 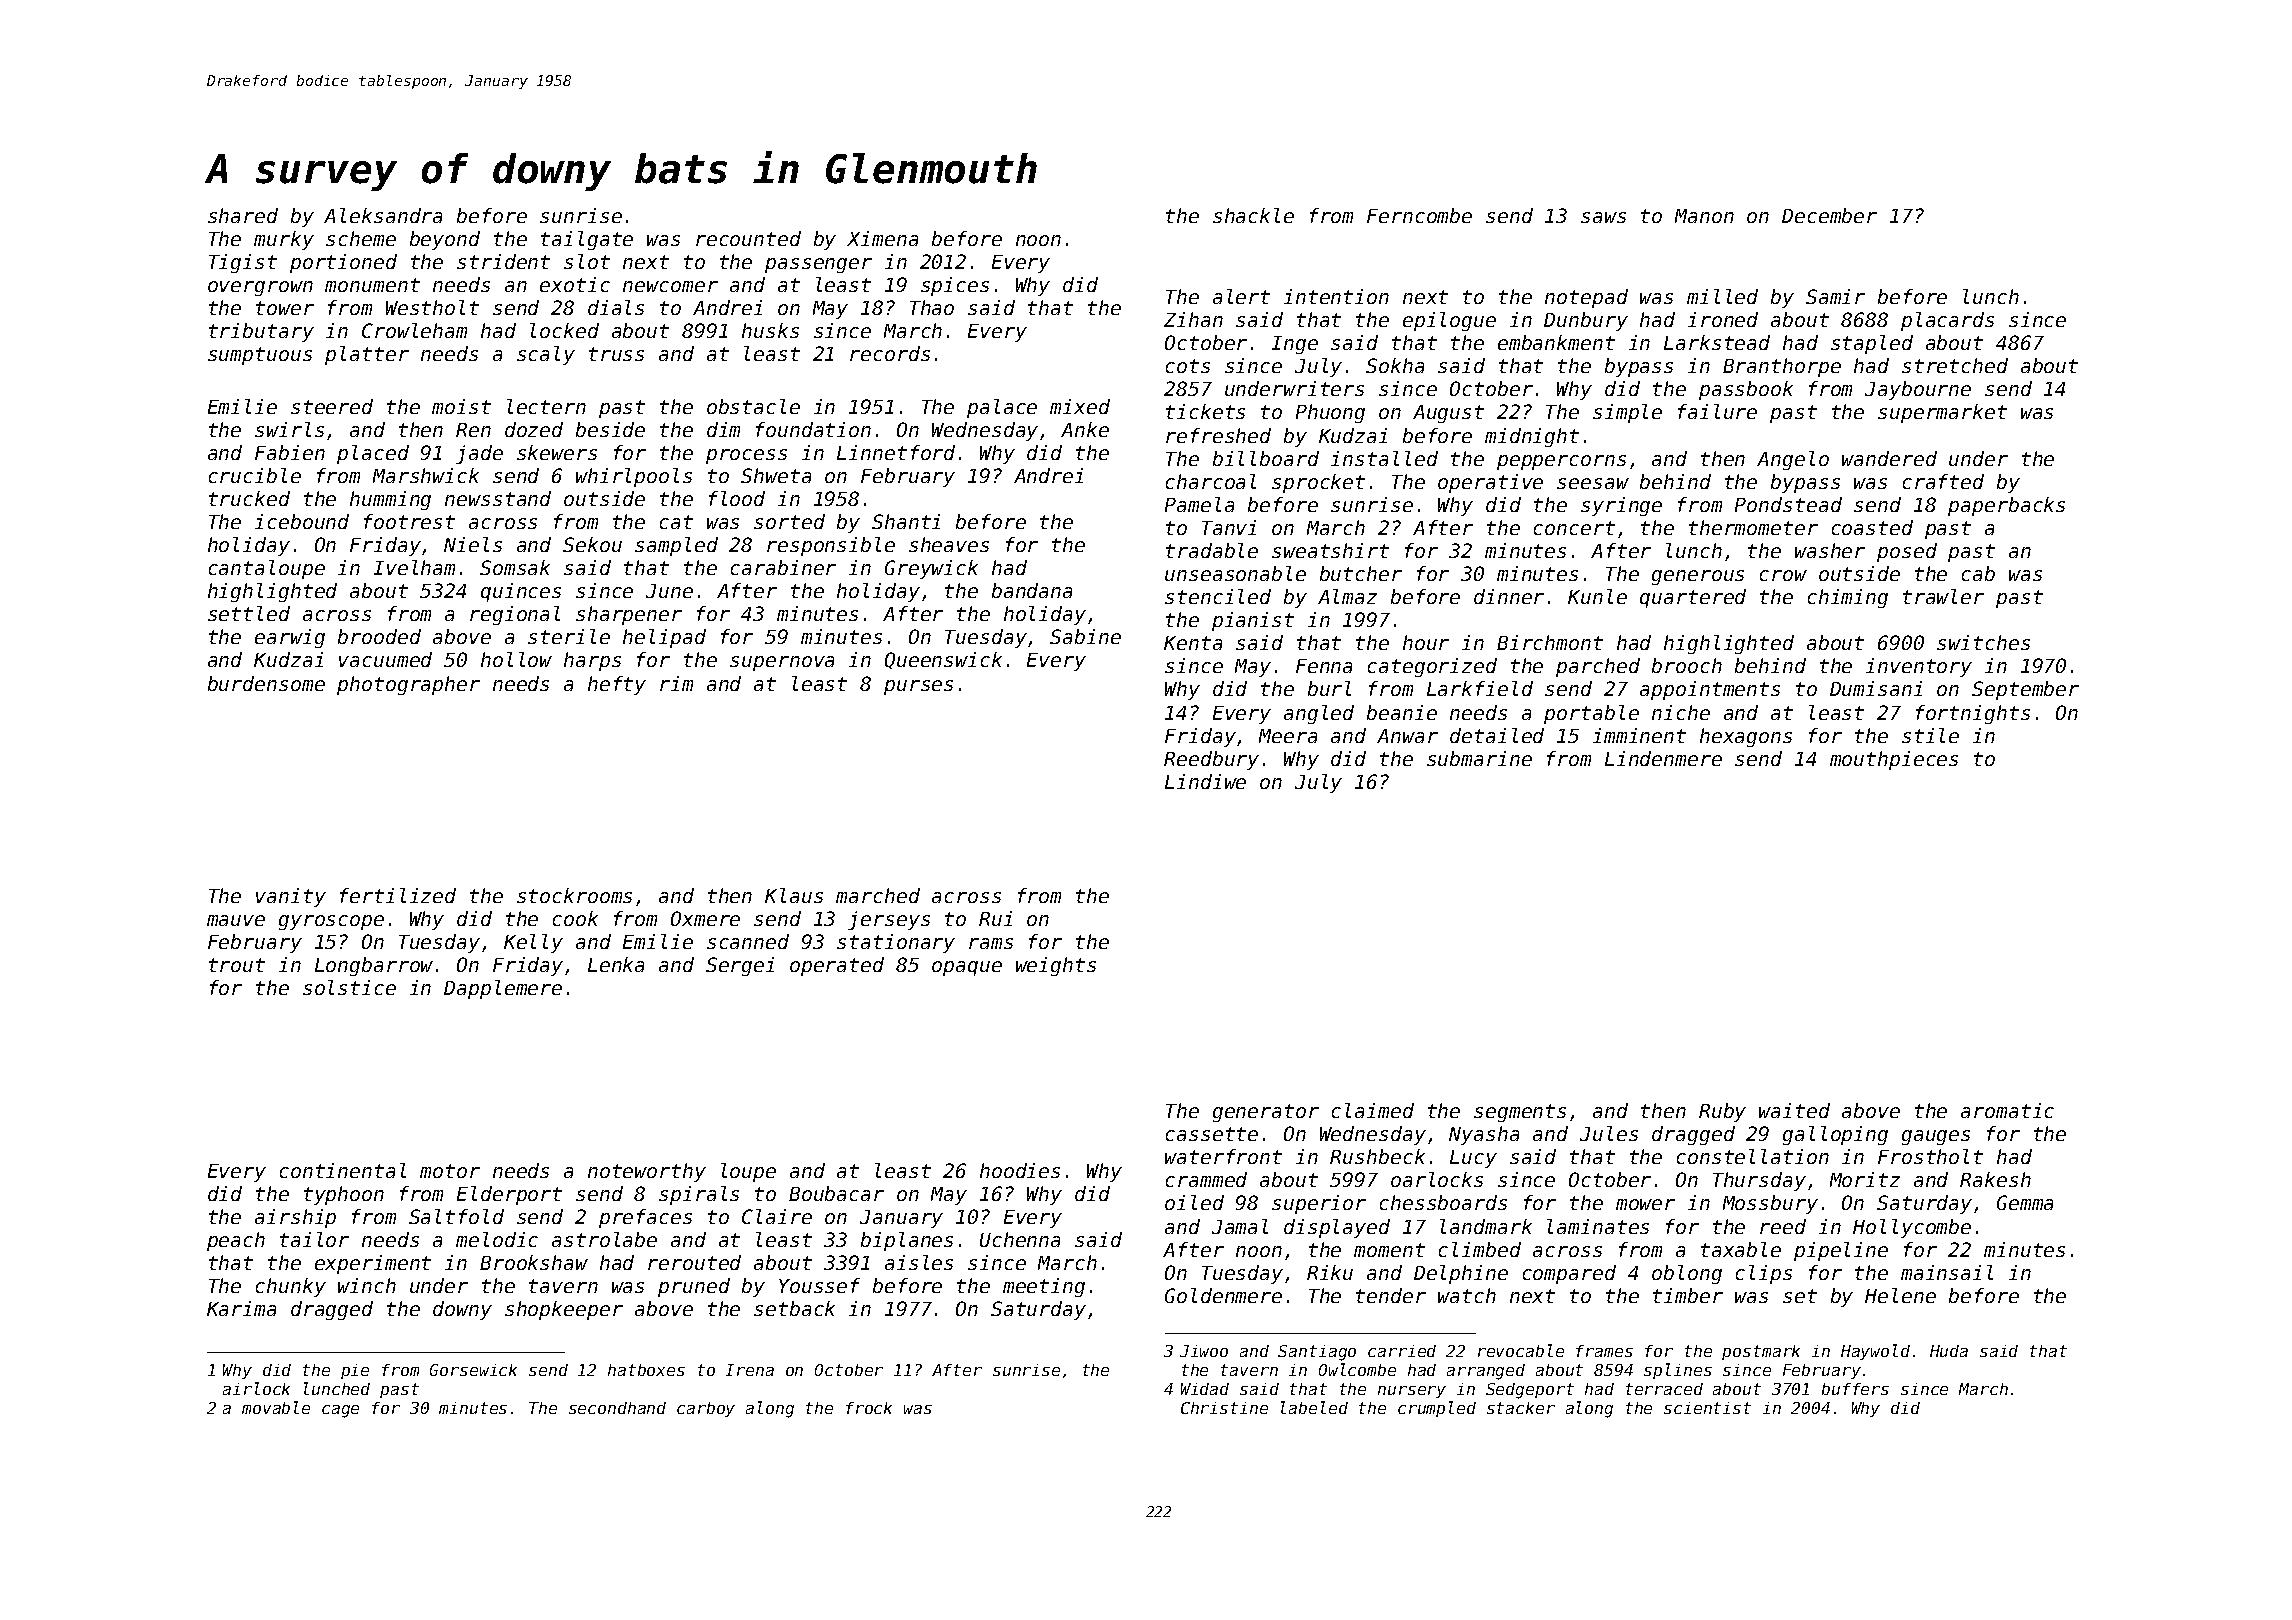 What do you see at coordinates (818, 265) in the screenshot?
I see `passenger` at bounding box center [818, 265].
